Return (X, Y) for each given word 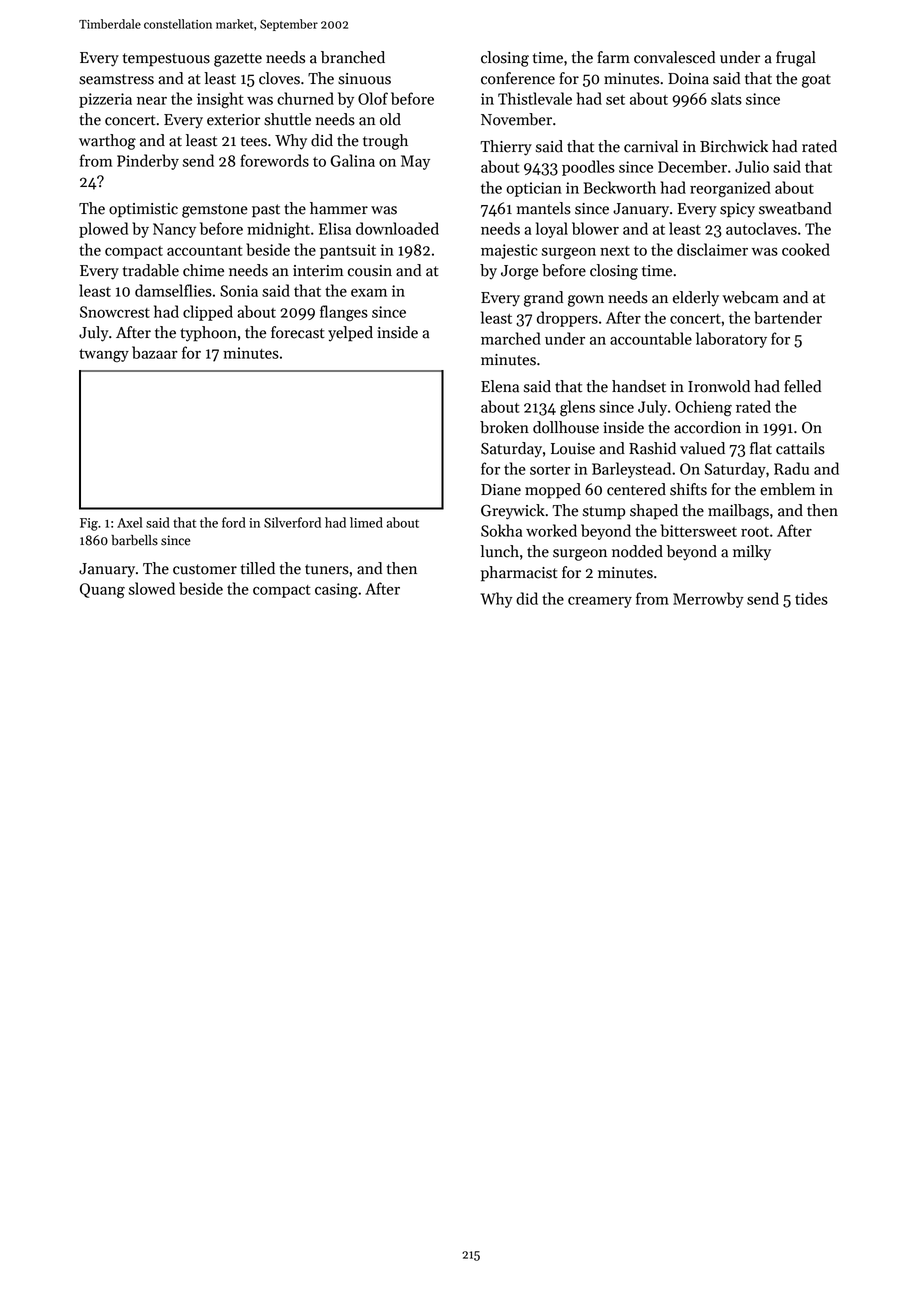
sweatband (795, 208)
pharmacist (519, 574)
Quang (102, 591)
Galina (353, 160)
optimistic (143, 210)
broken (504, 427)
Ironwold (719, 386)
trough (385, 142)
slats (726, 98)
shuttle (287, 119)
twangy (104, 355)
